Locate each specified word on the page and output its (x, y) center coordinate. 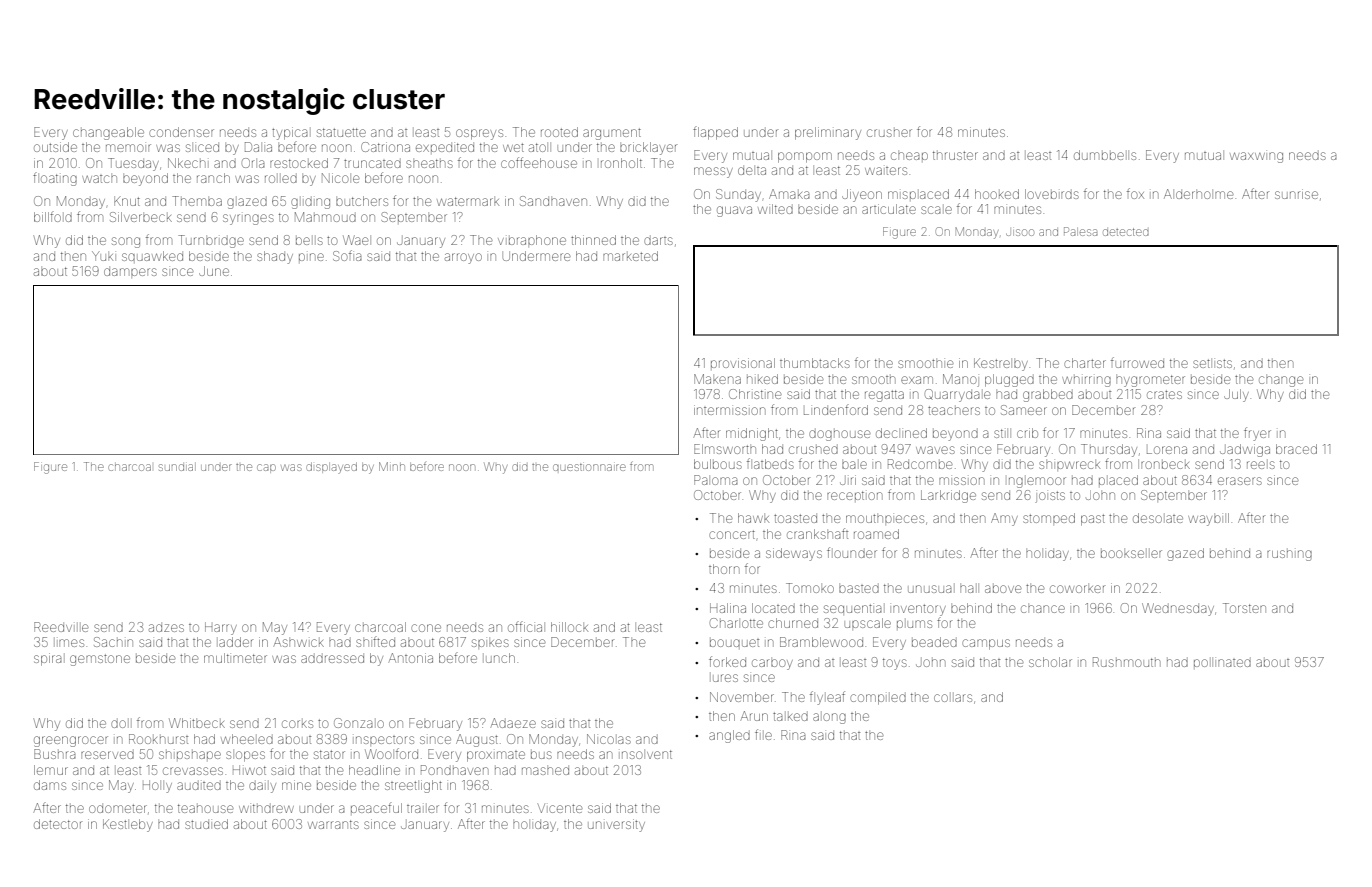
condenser (181, 132)
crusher (889, 133)
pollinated (1222, 663)
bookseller (1131, 554)
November (742, 697)
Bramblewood (821, 642)
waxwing (1256, 157)
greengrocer (71, 741)
